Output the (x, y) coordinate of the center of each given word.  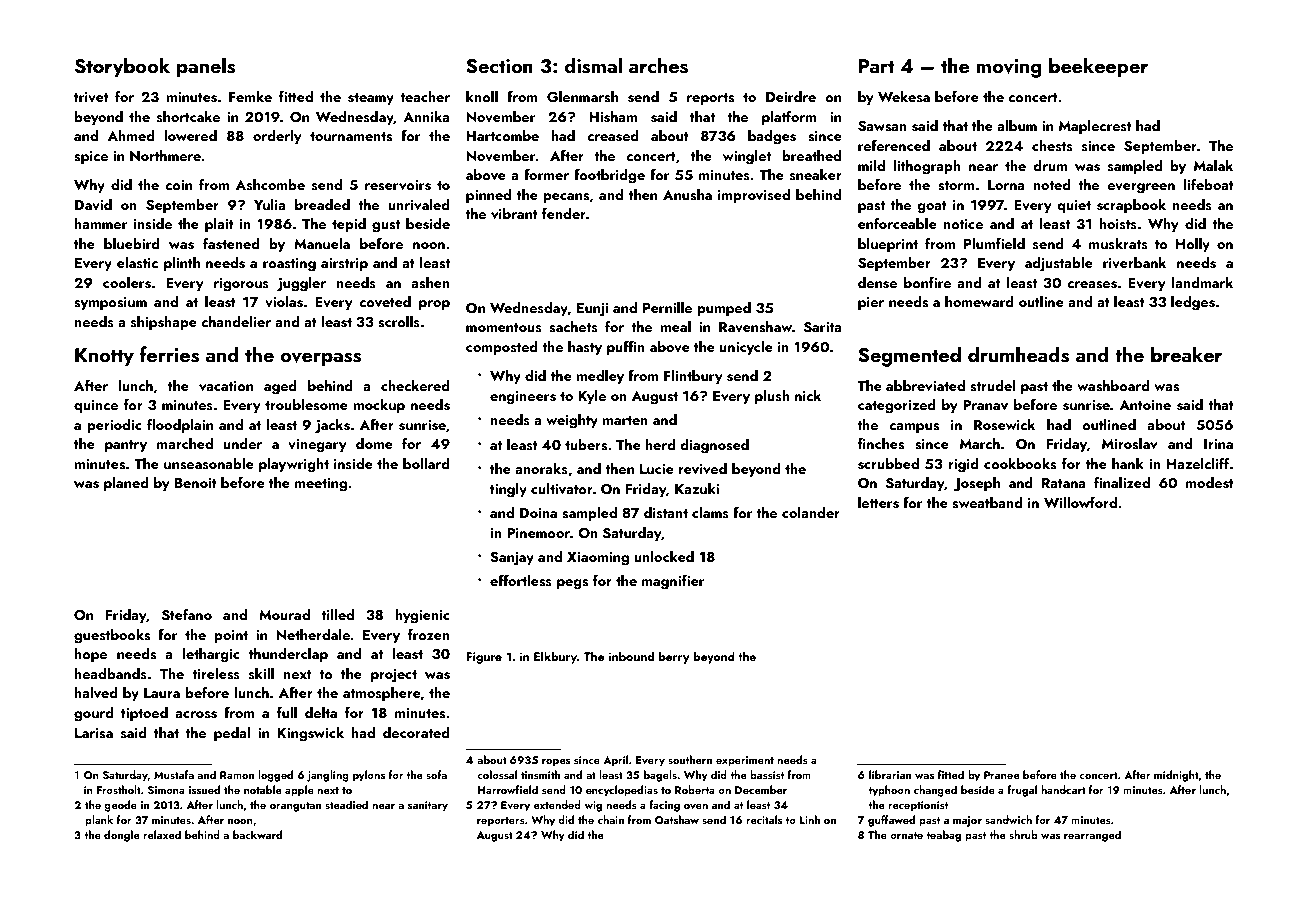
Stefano (187, 614)
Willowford (1080, 502)
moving (1009, 68)
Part (877, 66)
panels (206, 67)
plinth (182, 264)
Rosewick (1004, 425)
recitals (764, 819)
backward (257, 834)
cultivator (562, 489)
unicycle (746, 348)
